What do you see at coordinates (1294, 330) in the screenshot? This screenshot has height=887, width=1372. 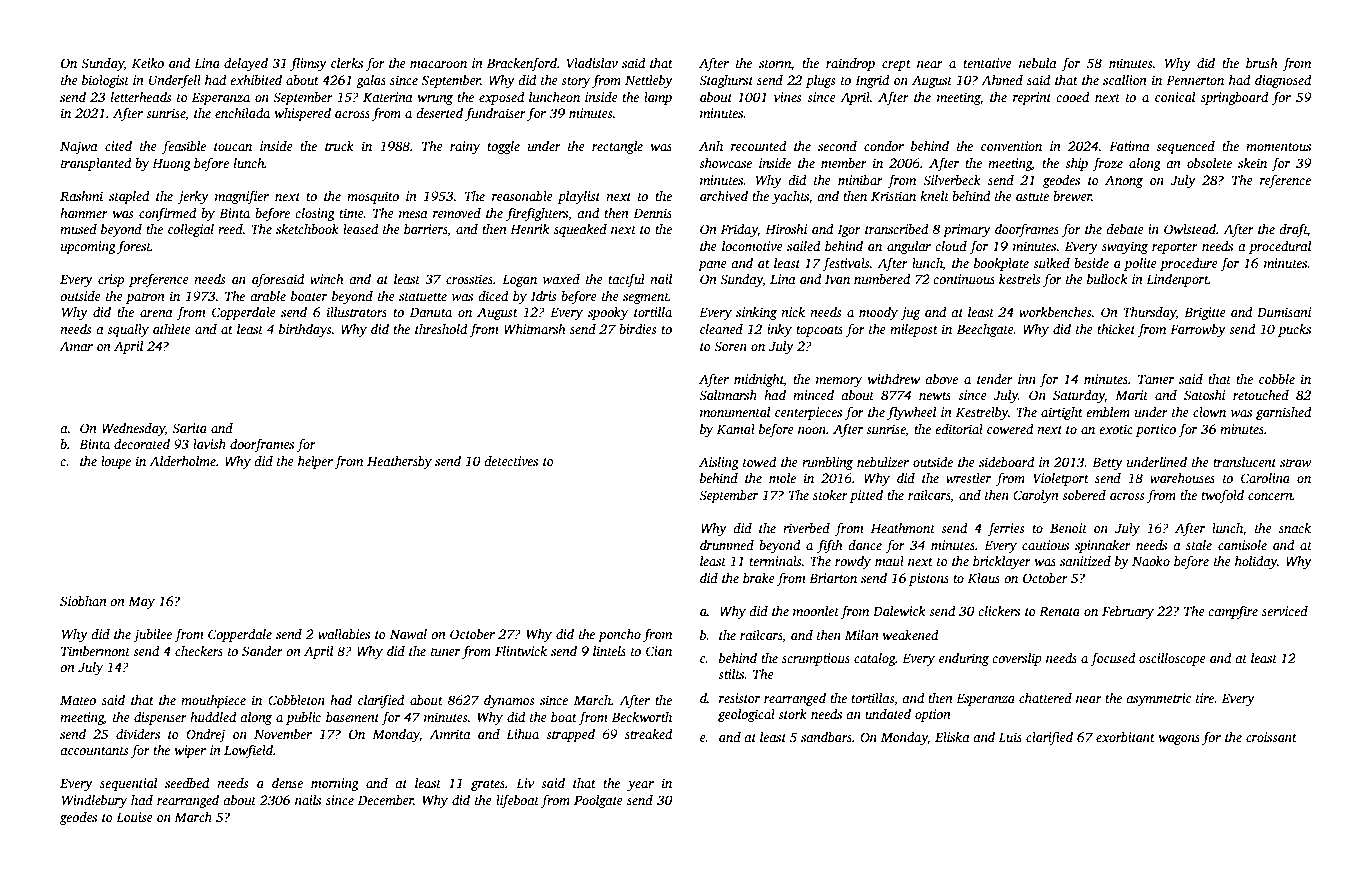 I see `pucks` at bounding box center [1294, 330].
